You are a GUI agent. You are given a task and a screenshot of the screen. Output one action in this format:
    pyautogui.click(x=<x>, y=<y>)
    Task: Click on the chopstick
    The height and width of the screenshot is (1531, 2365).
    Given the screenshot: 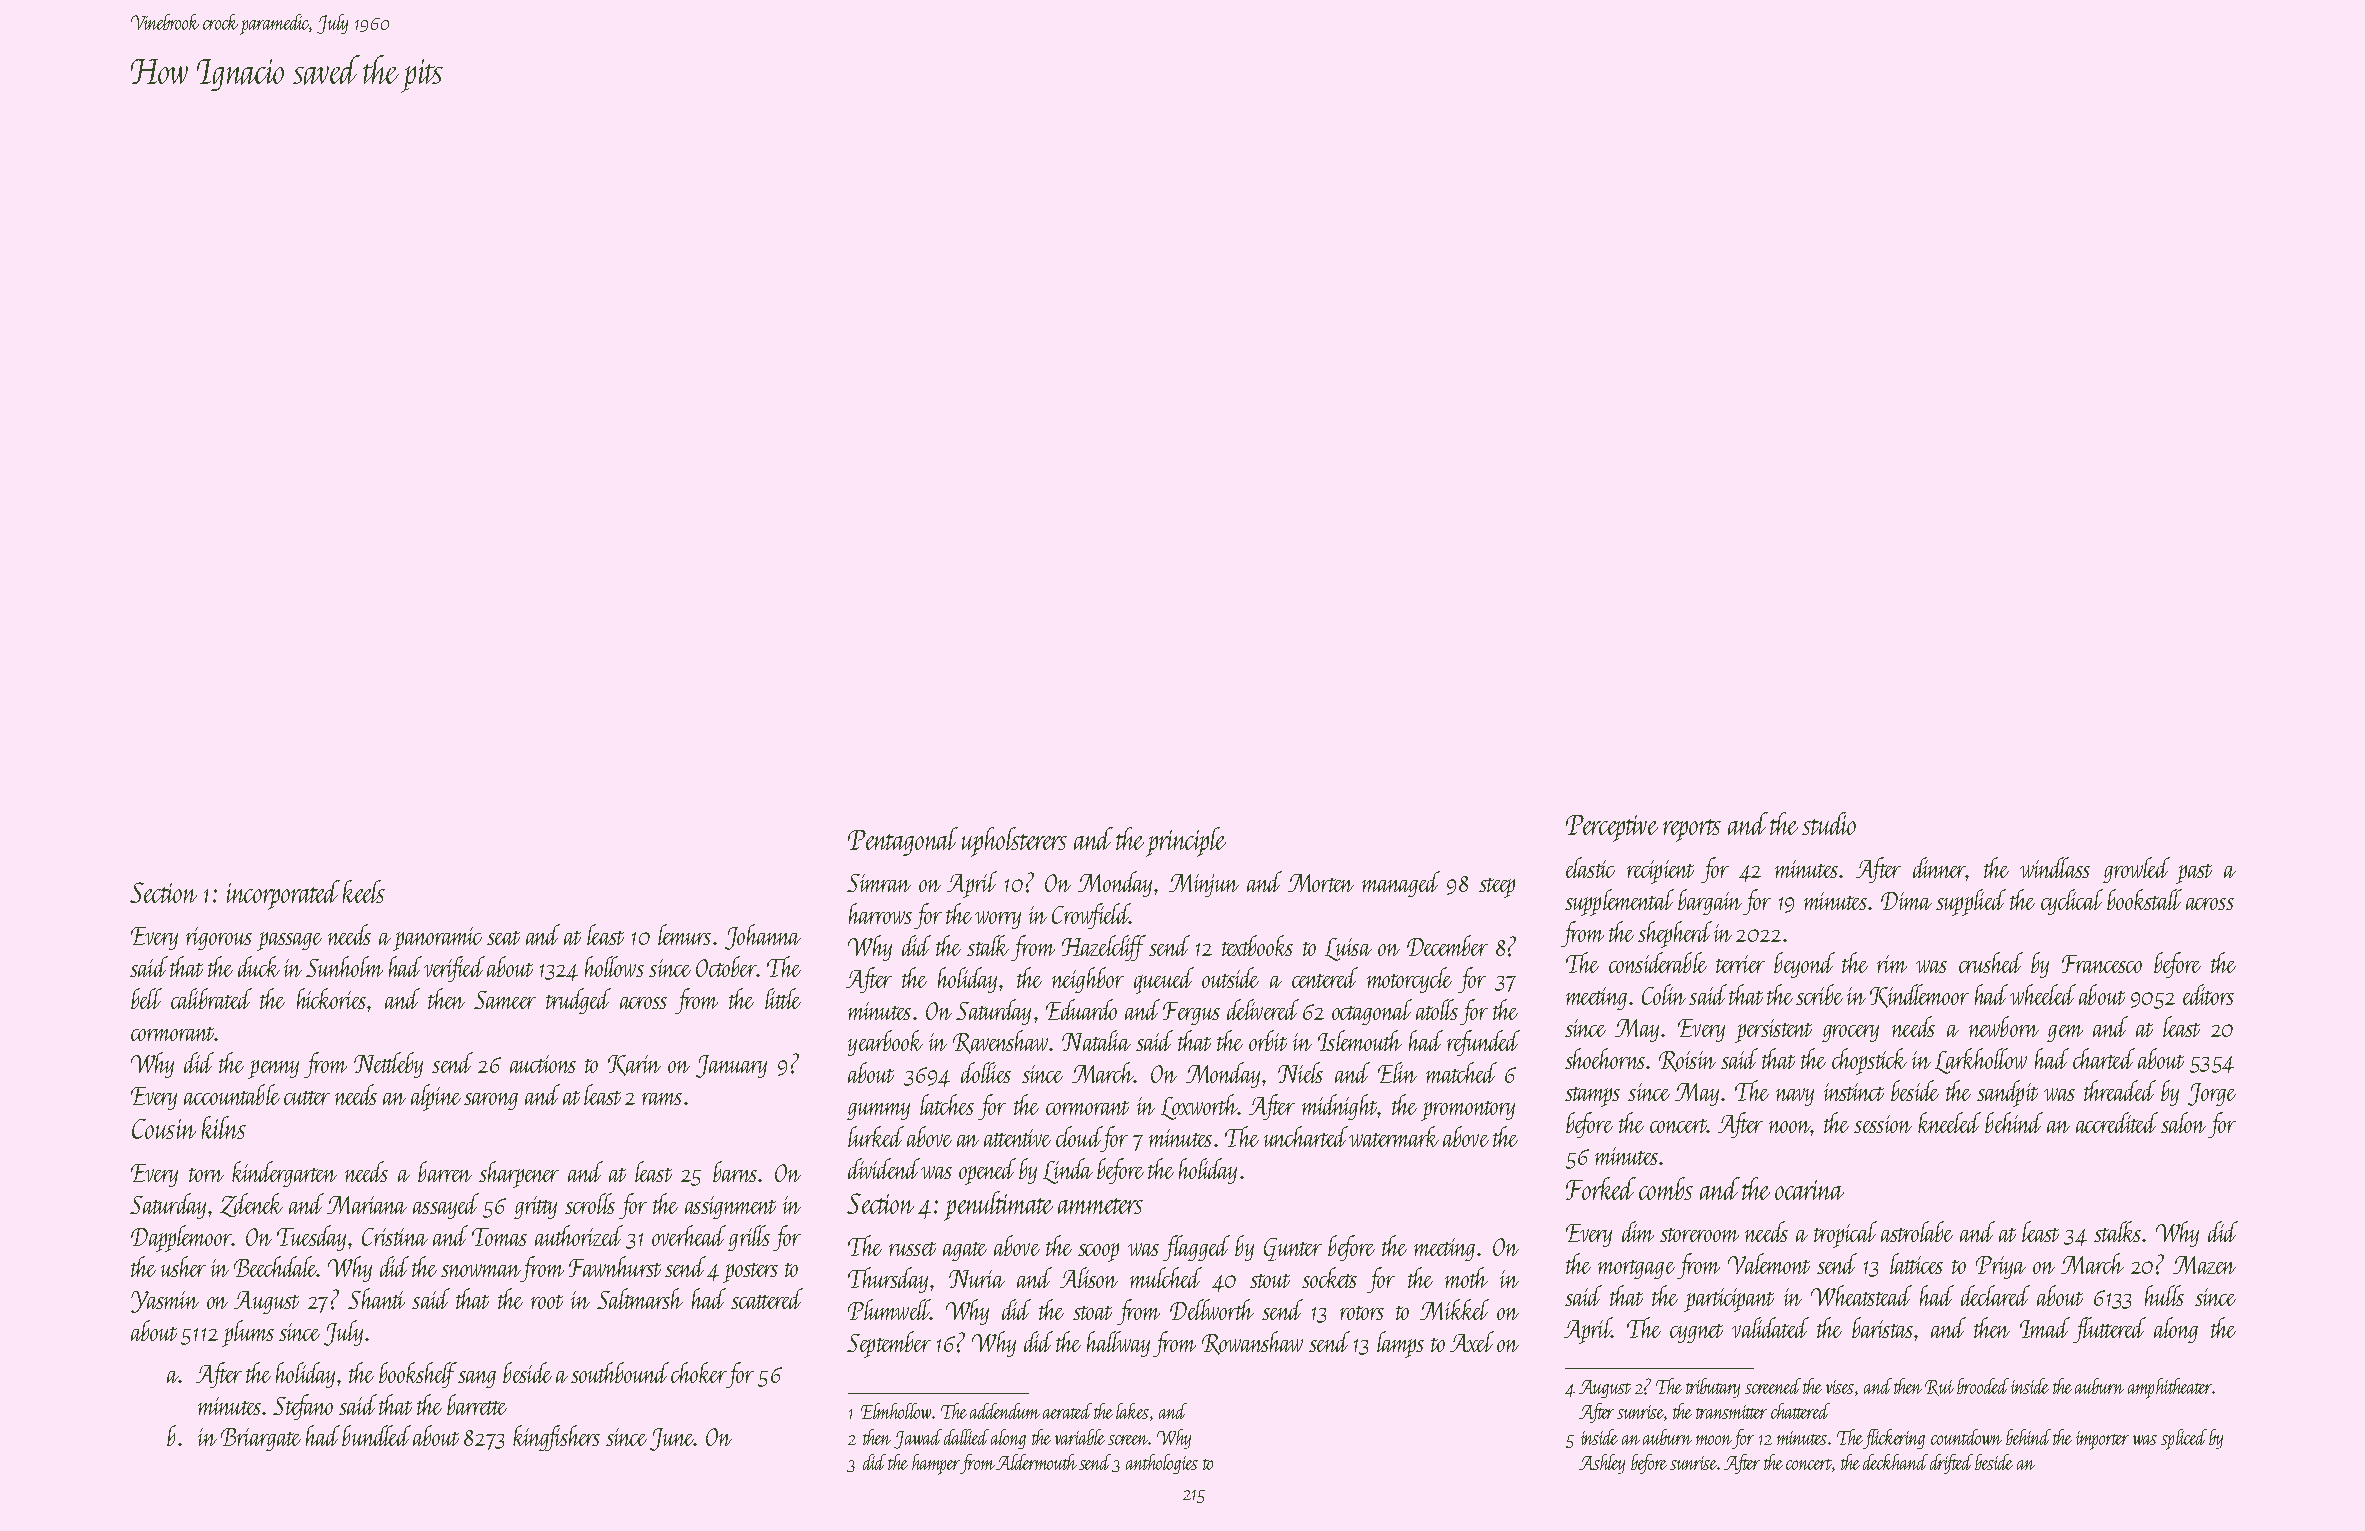 What is the action you would take?
    pyautogui.click(x=1869, y=1061)
